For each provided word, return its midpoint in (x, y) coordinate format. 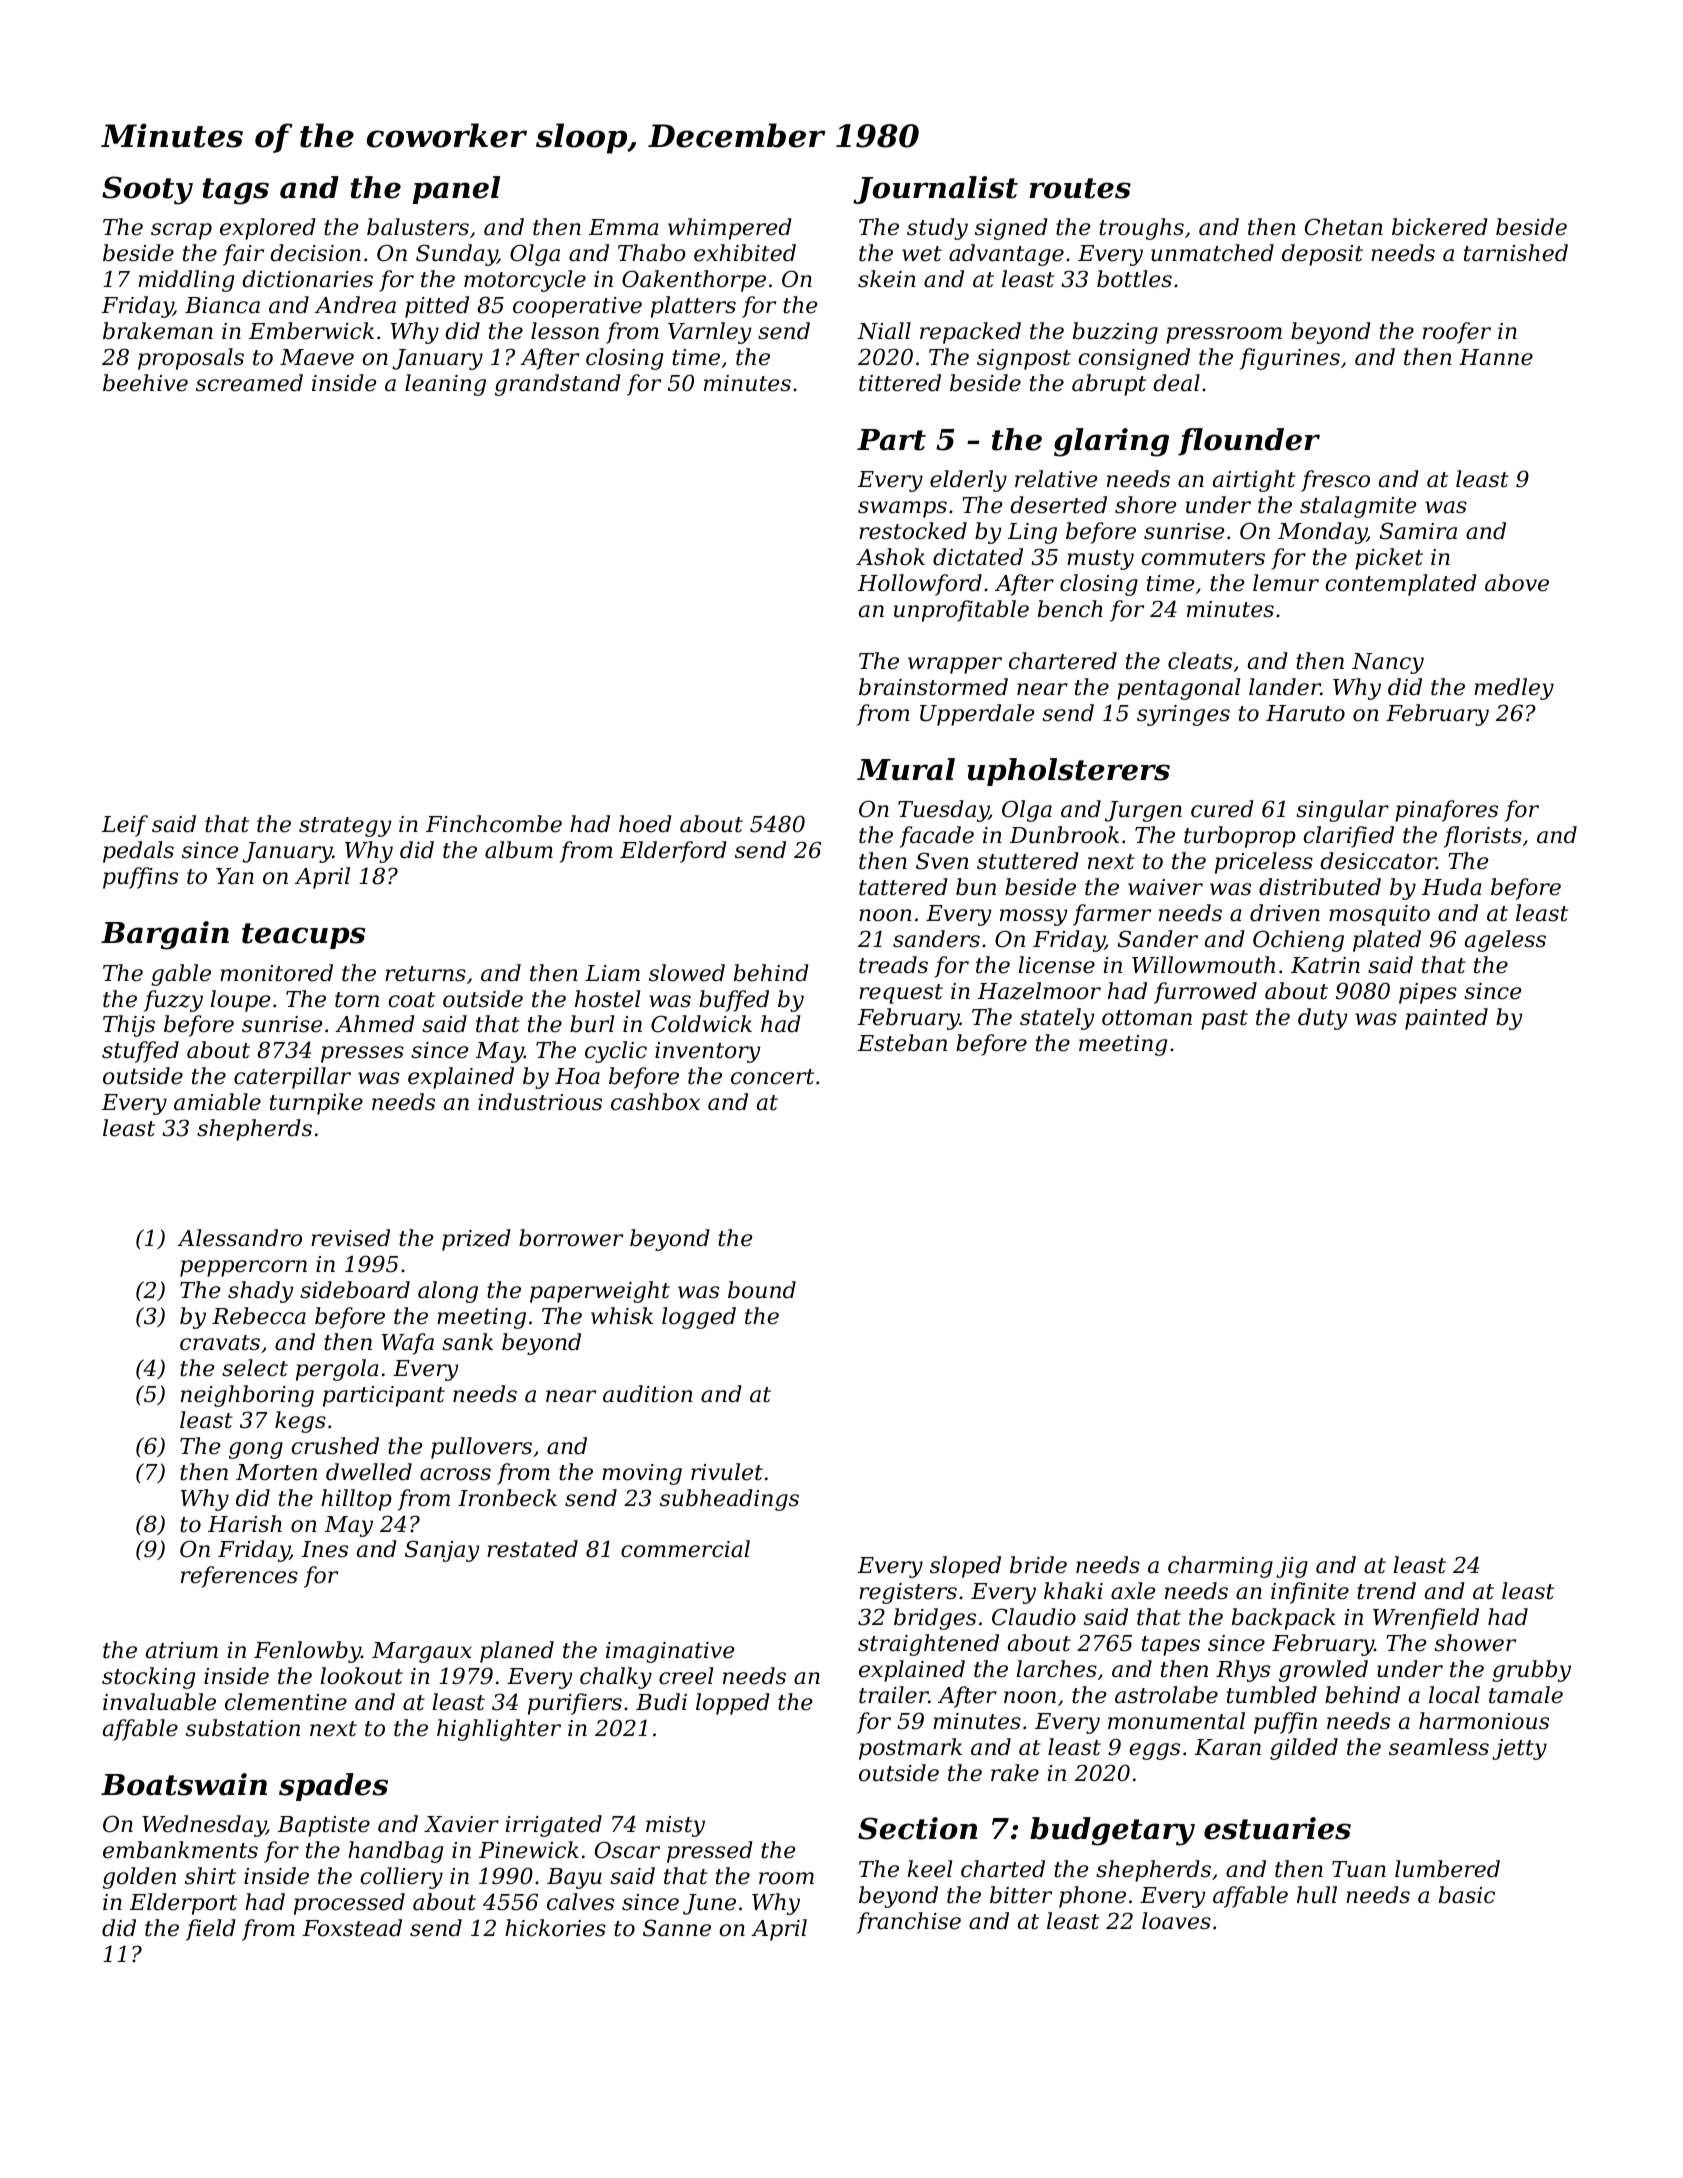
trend (1386, 1591)
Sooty (147, 190)
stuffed (140, 1052)
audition (648, 1394)
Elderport (183, 1904)
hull (1317, 1895)
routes (1080, 188)
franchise (909, 1923)
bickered (1440, 227)
